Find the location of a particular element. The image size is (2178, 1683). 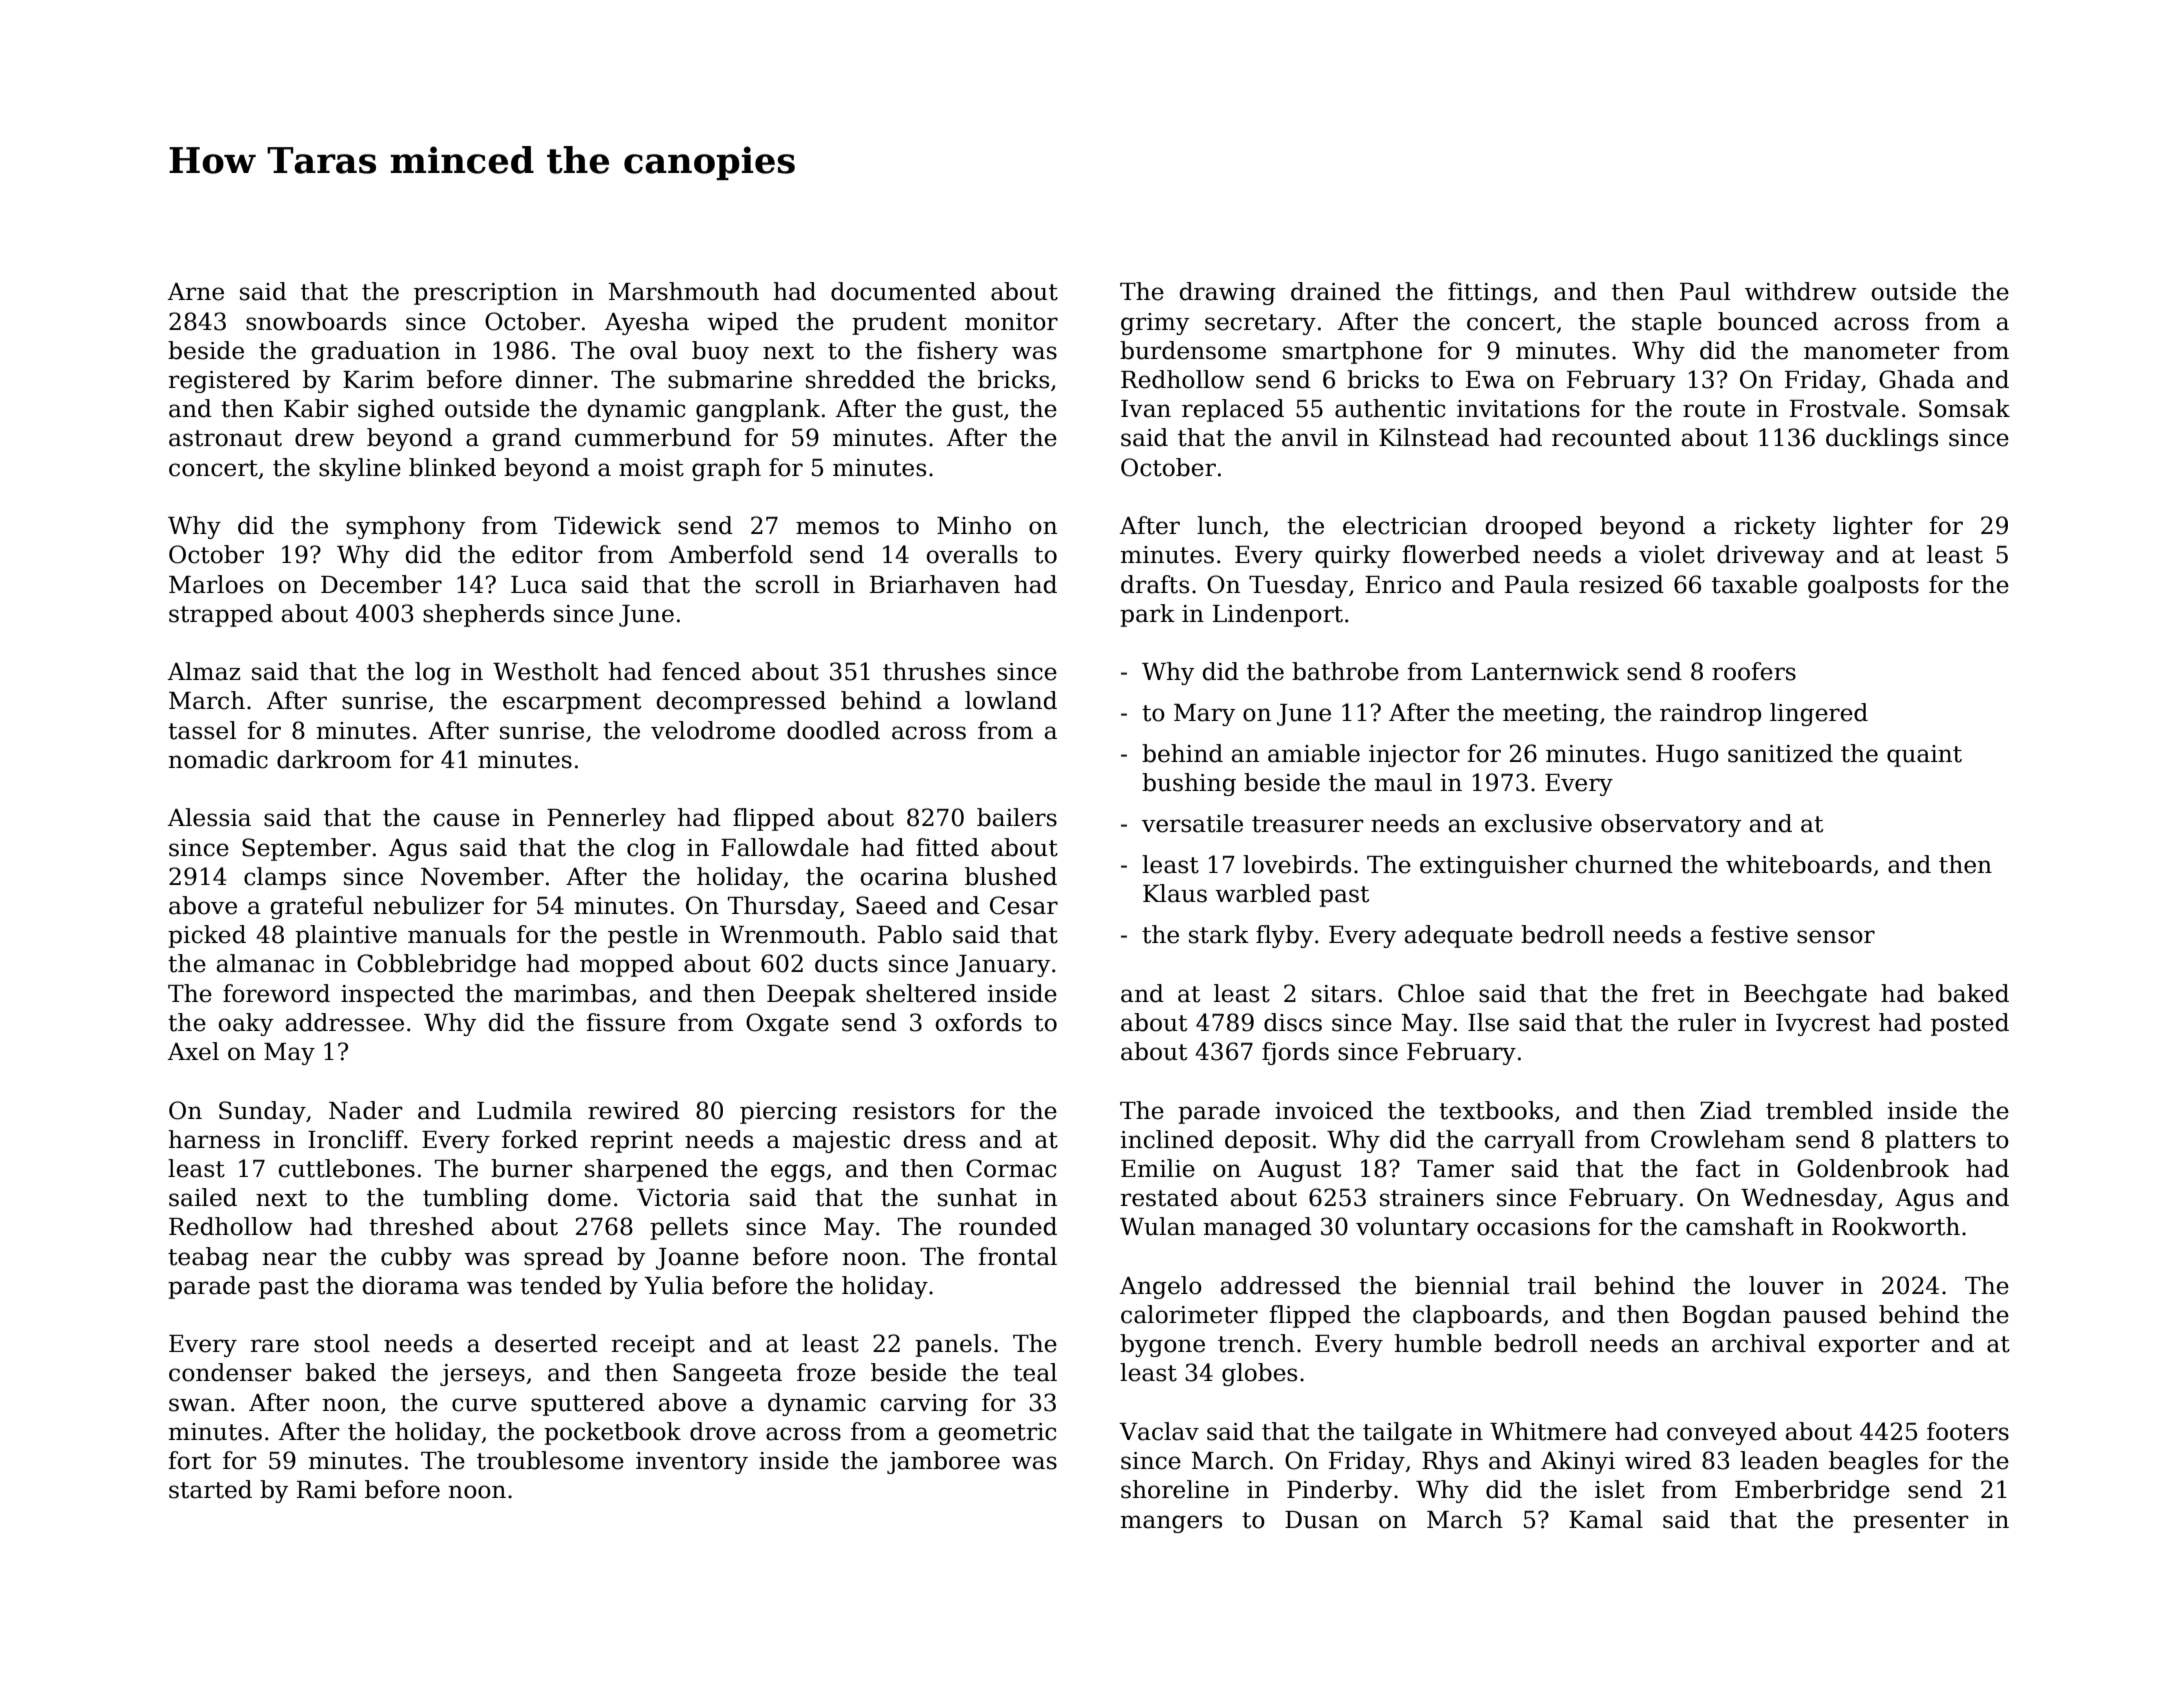

near is located at coordinates (289, 1259).
